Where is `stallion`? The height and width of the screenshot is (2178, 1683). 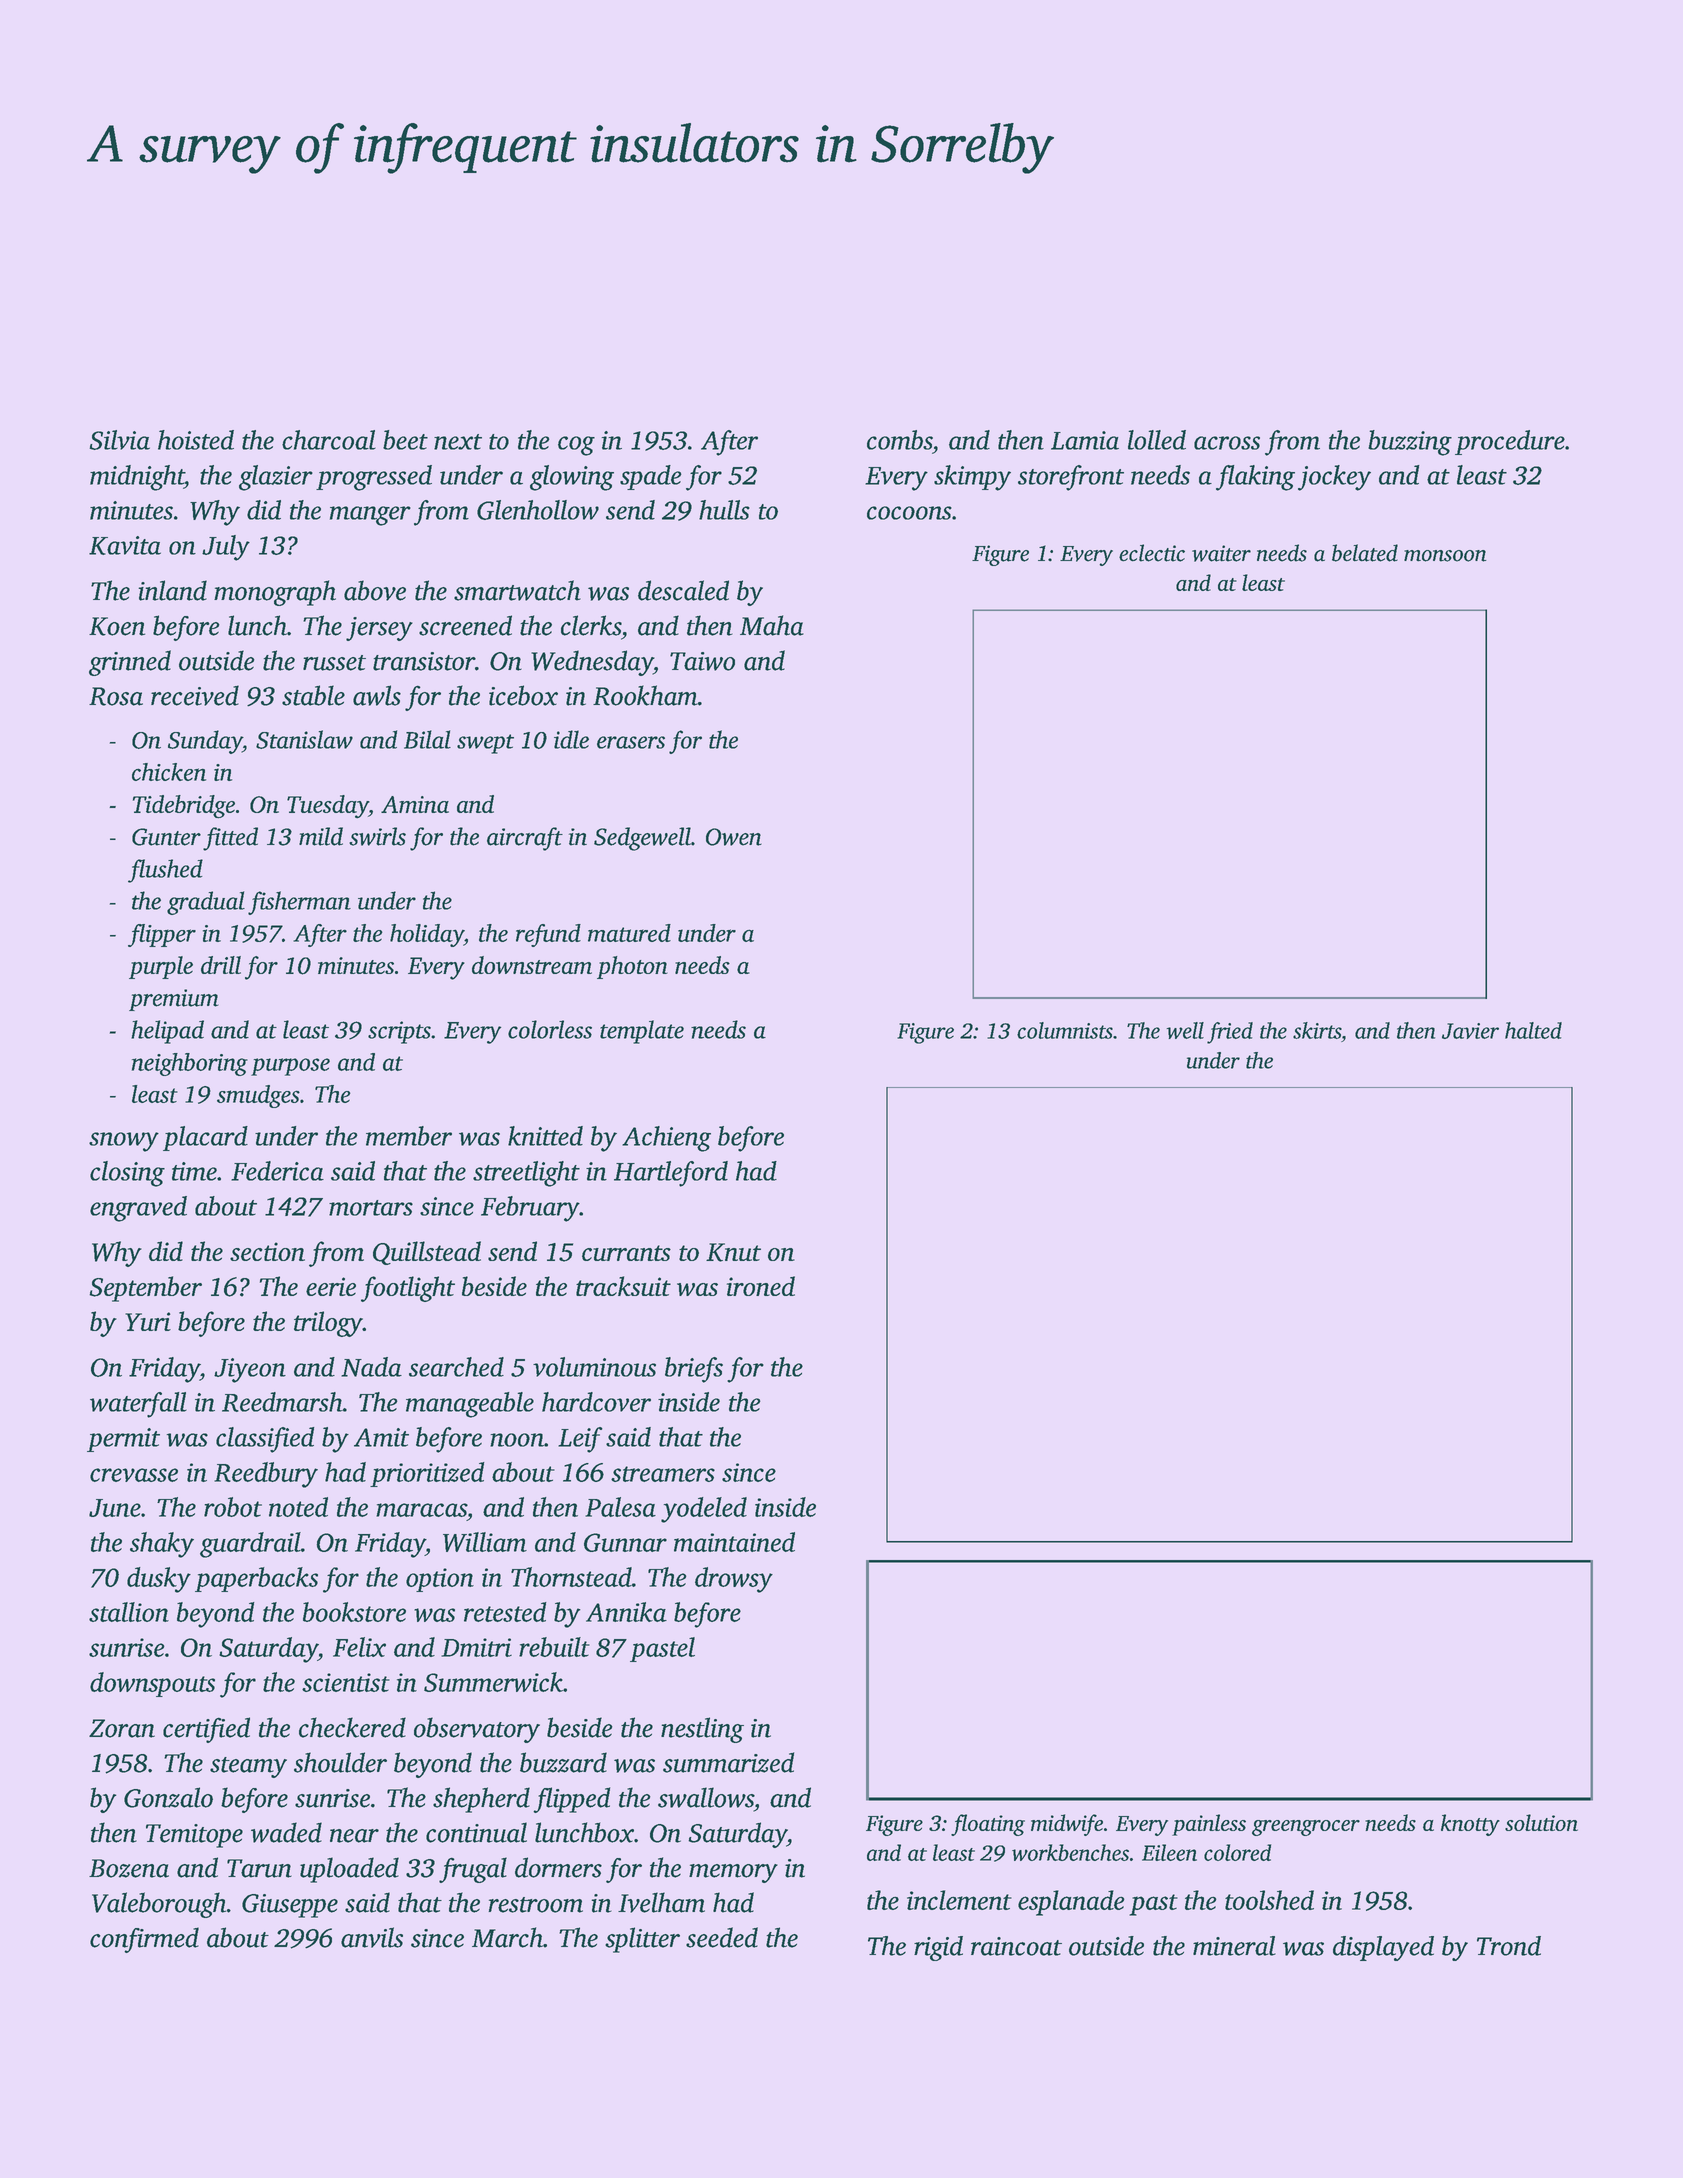 stallion is located at coordinates (129, 1612).
